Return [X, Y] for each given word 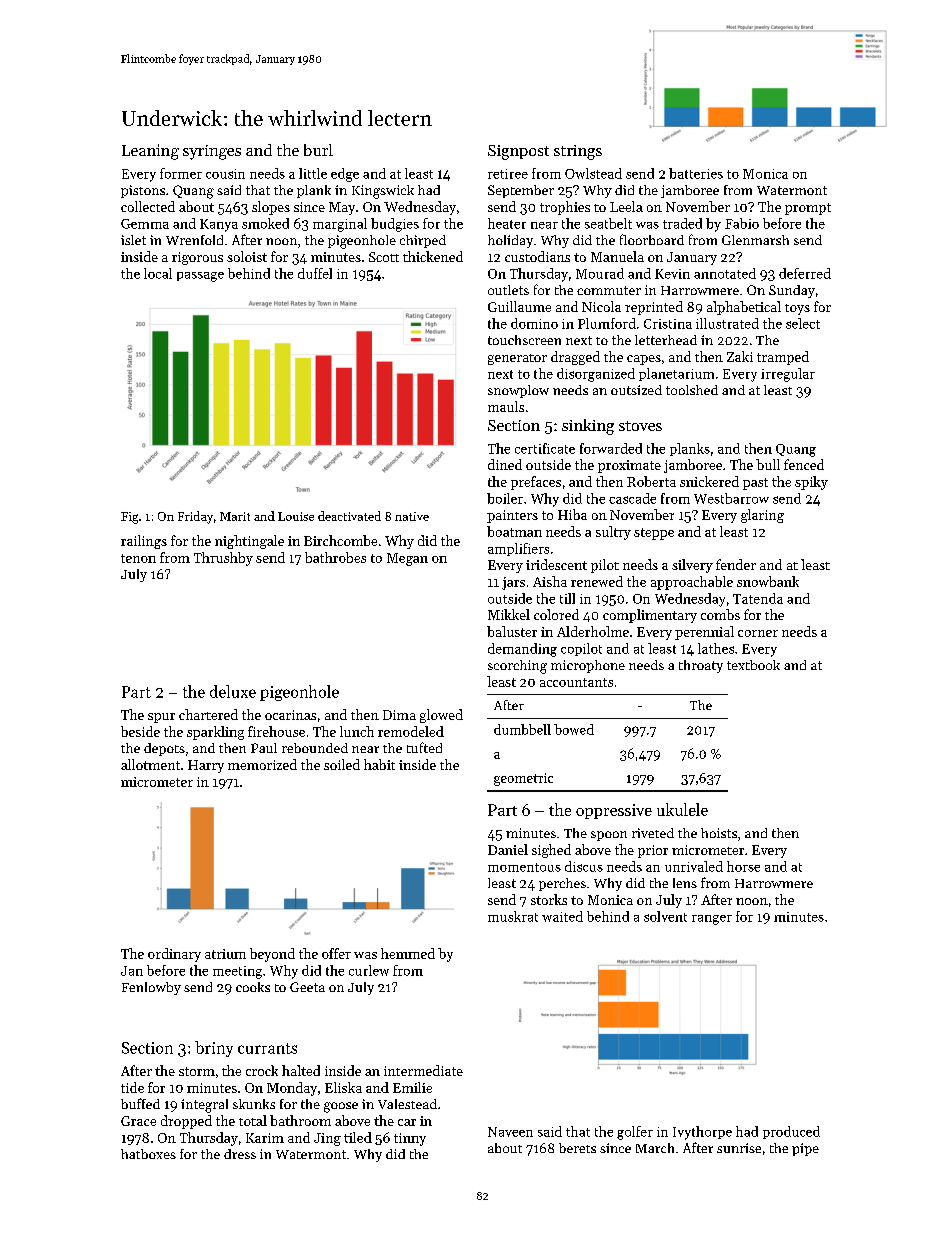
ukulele [682, 809]
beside [140, 731]
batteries [696, 173]
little [313, 173]
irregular [788, 375]
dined [505, 464]
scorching [517, 667]
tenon [138, 558]
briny [214, 1049]
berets [577, 1148]
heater [507, 223]
